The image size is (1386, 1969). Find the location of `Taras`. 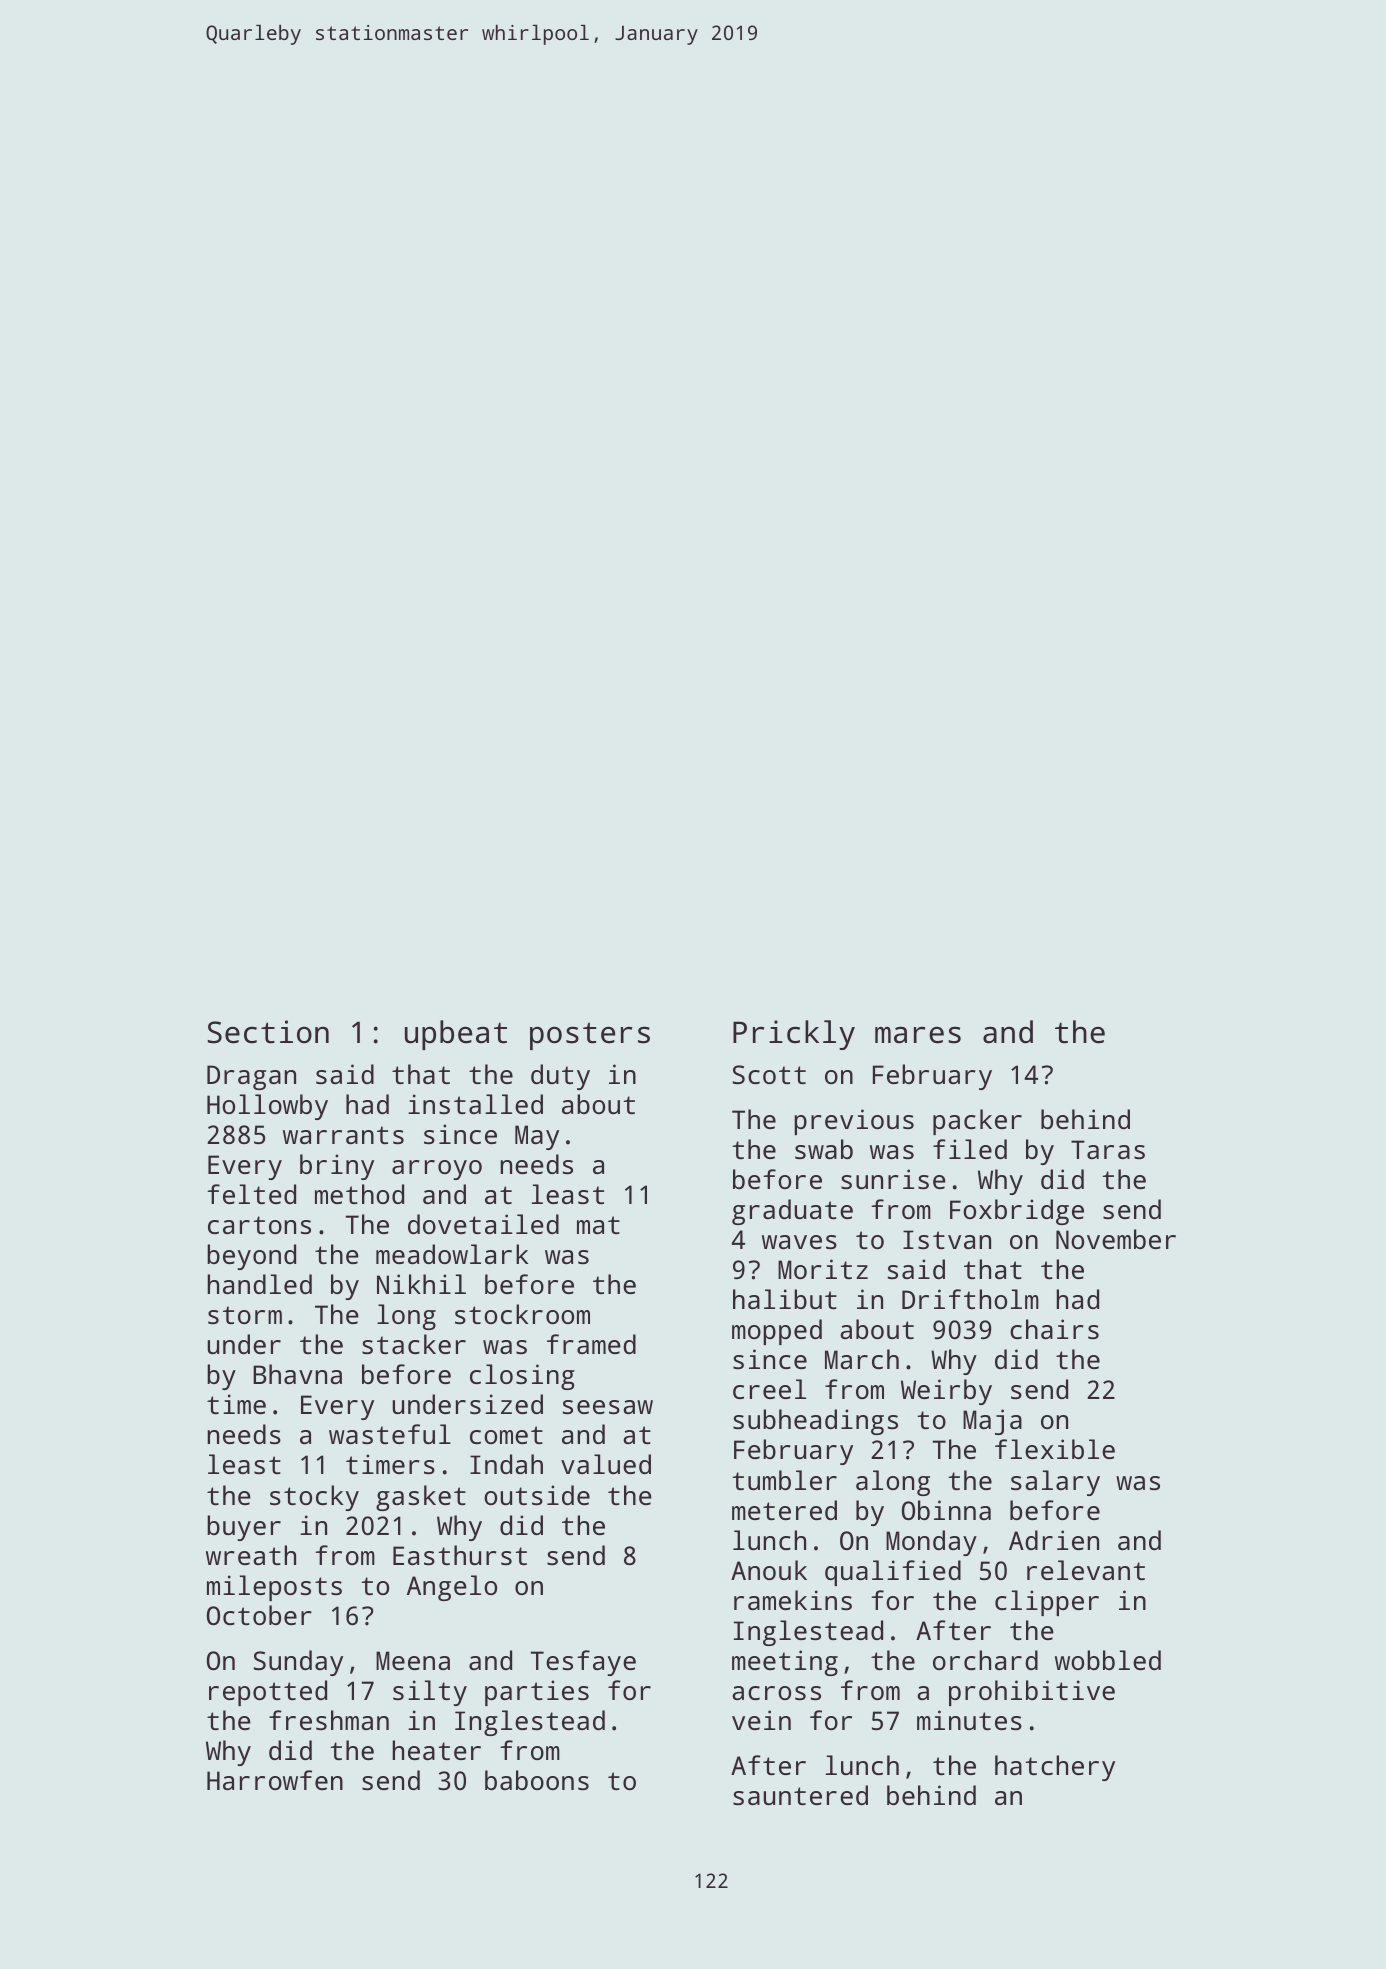

Taras is located at coordinates (1108, 1149).
